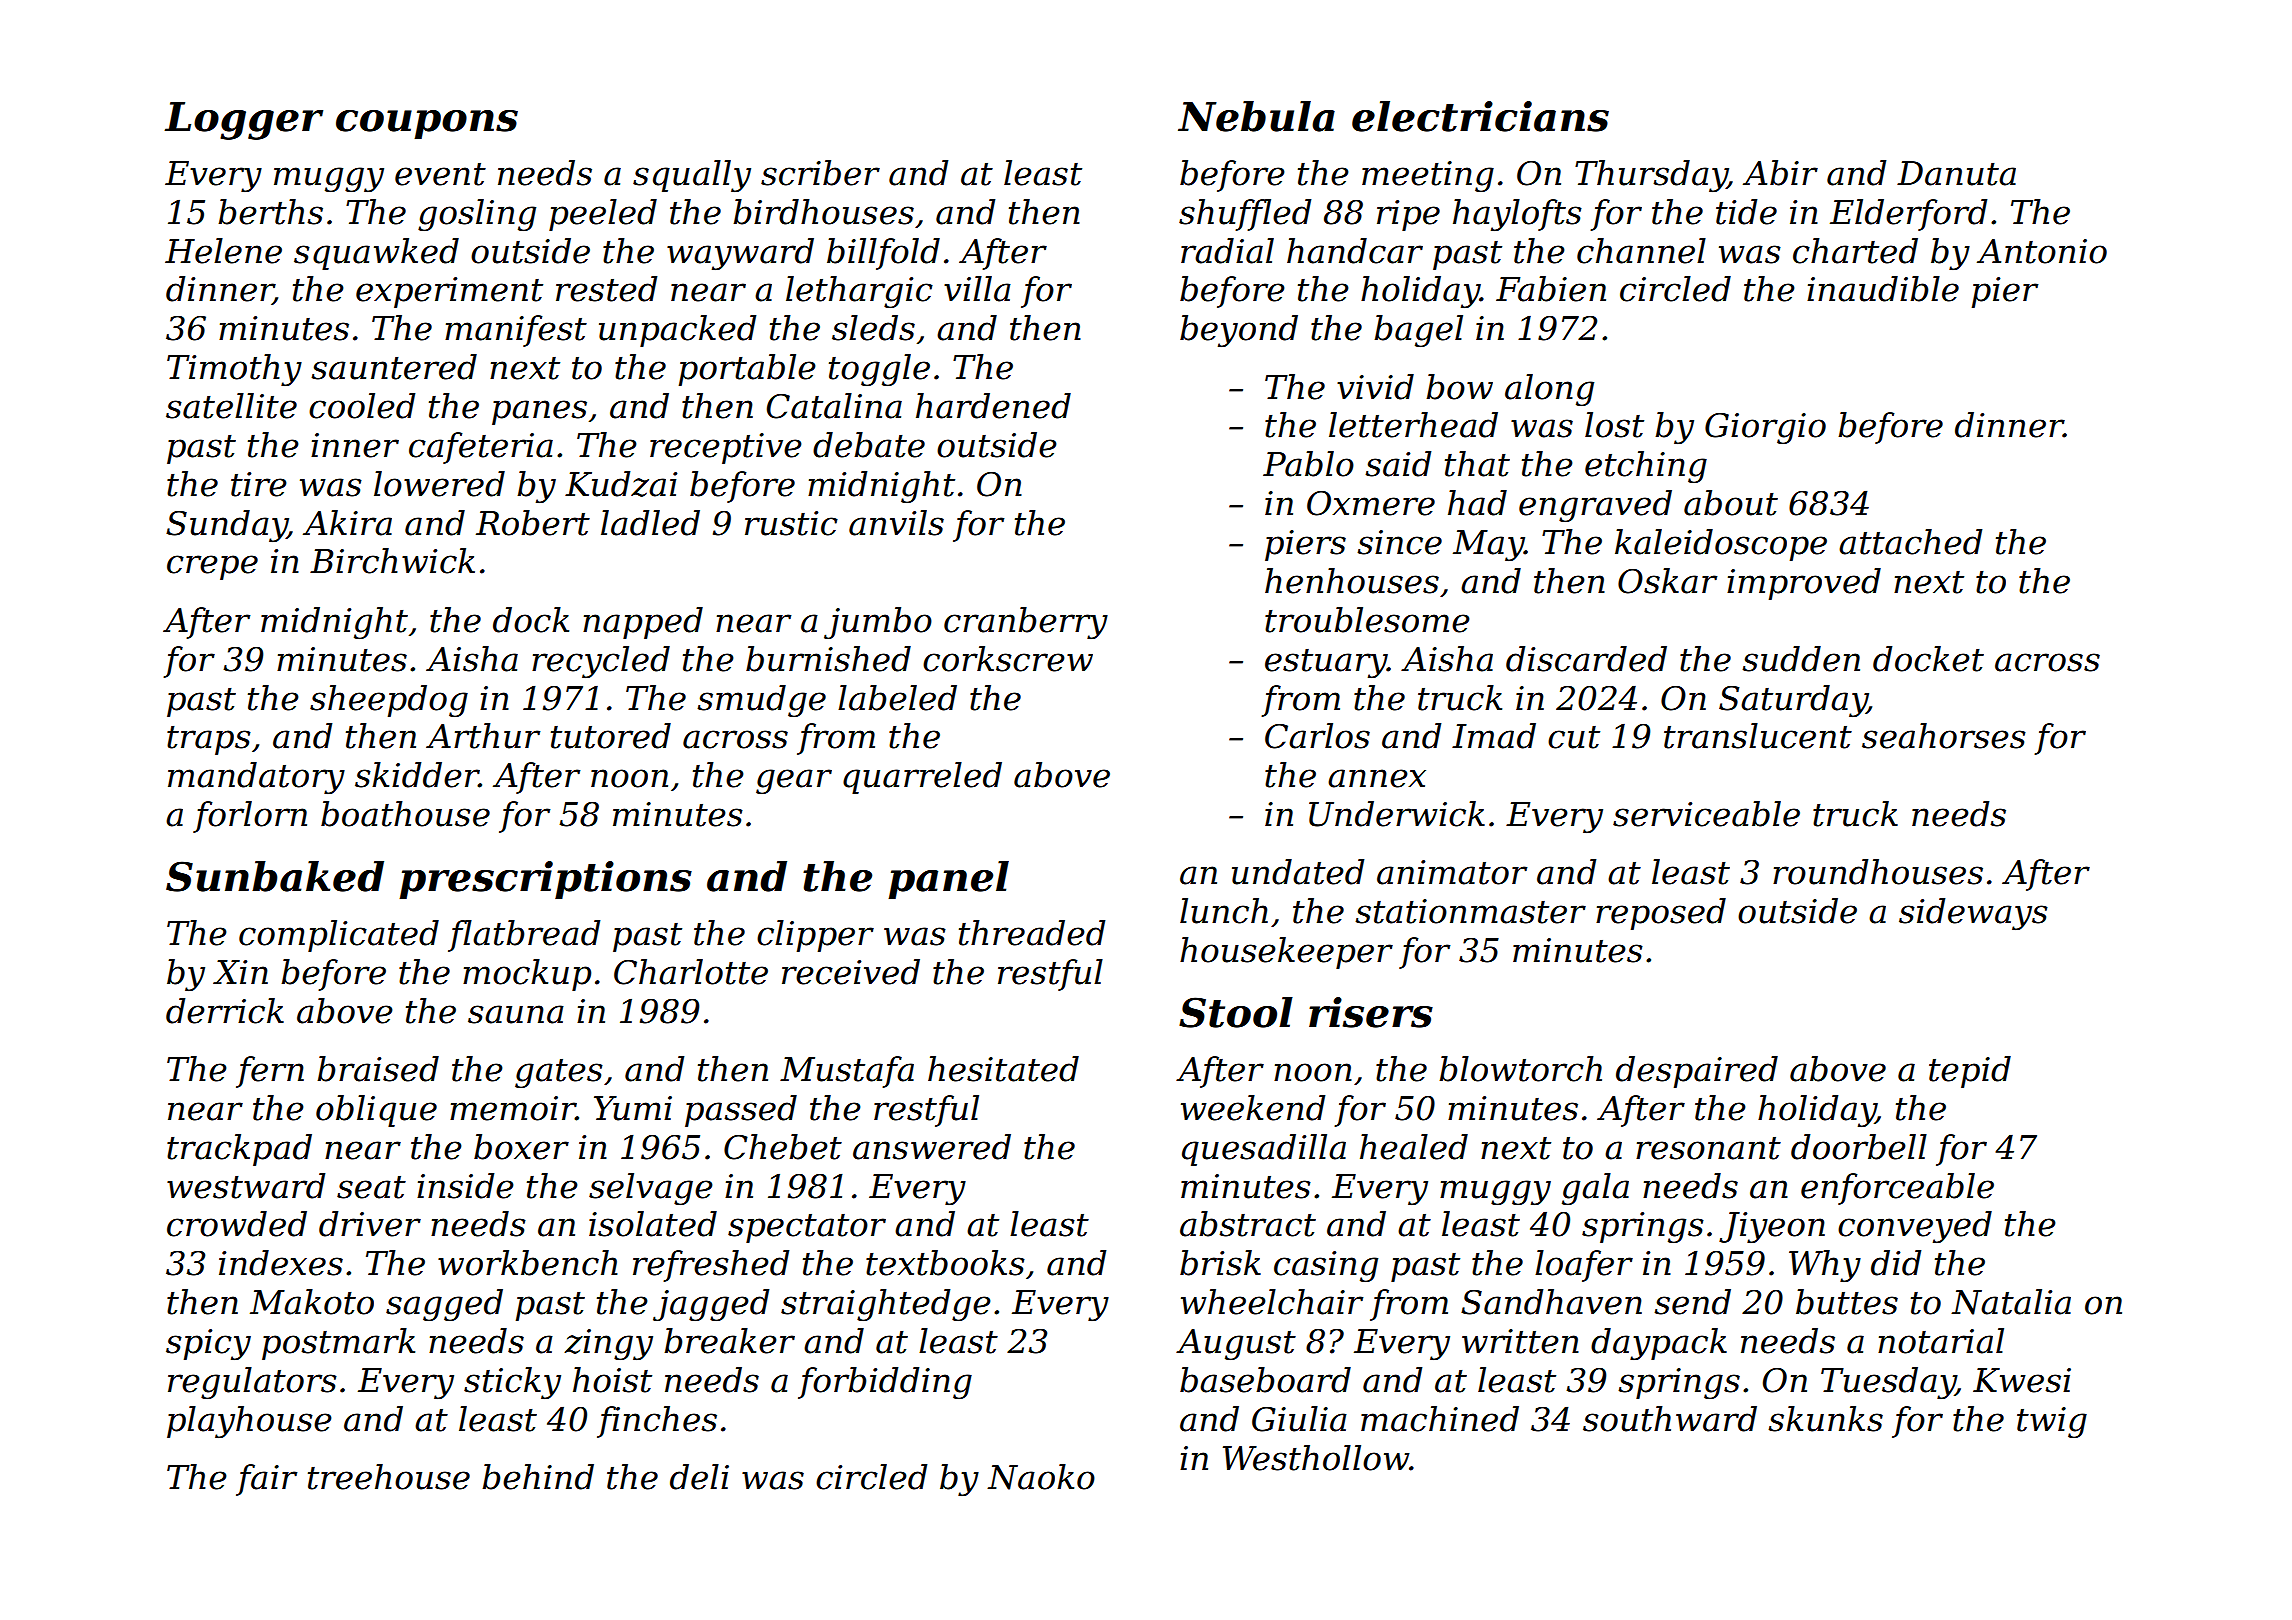 This image has height=1620, width=2292. What do you see at coordinates (1371, 503) in the image?
I see `Oxmere` at bounding box center [1371, 503].
